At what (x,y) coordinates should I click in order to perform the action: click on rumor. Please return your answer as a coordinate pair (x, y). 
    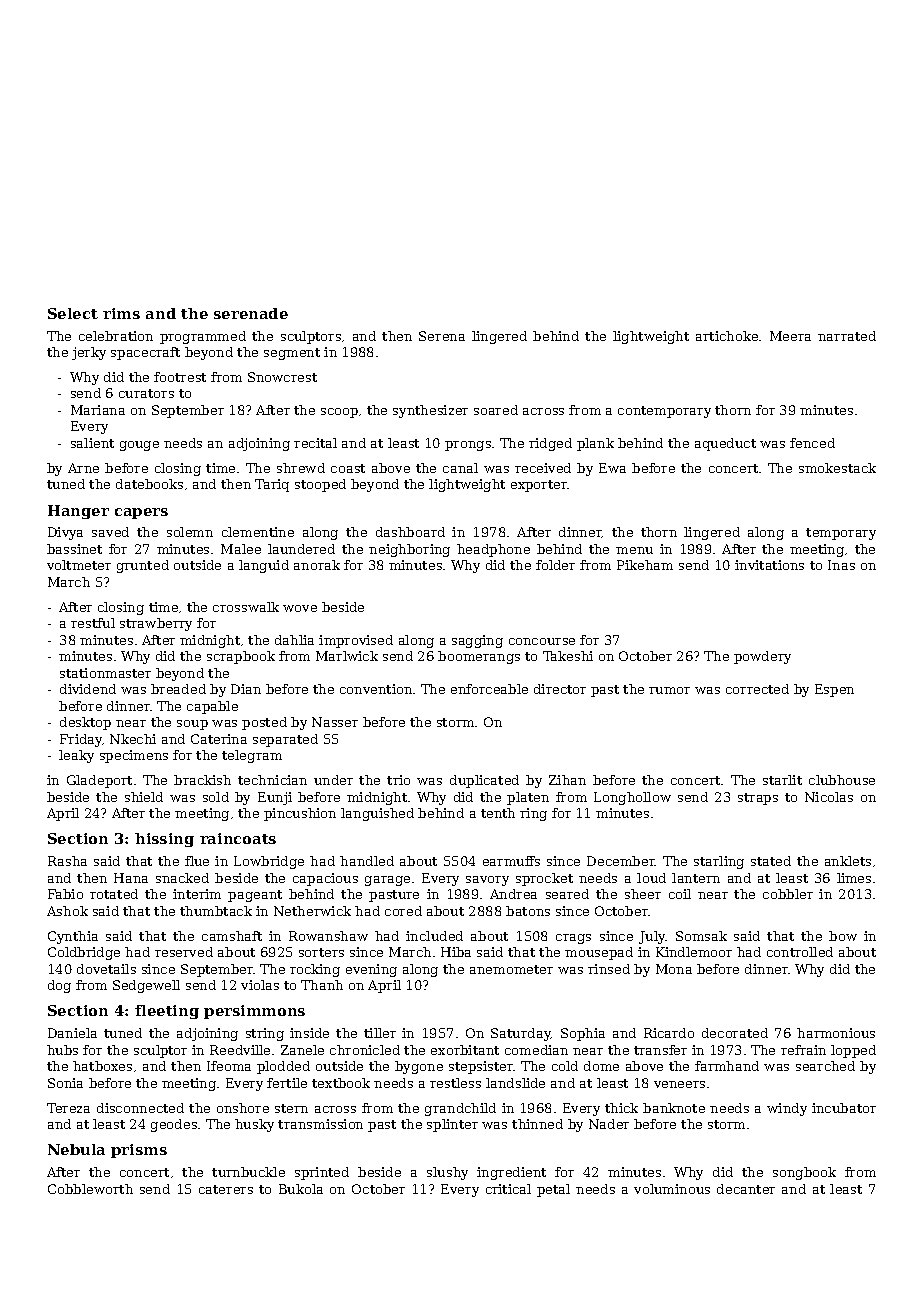
    Looking at the image, I should click on (669, 690).
